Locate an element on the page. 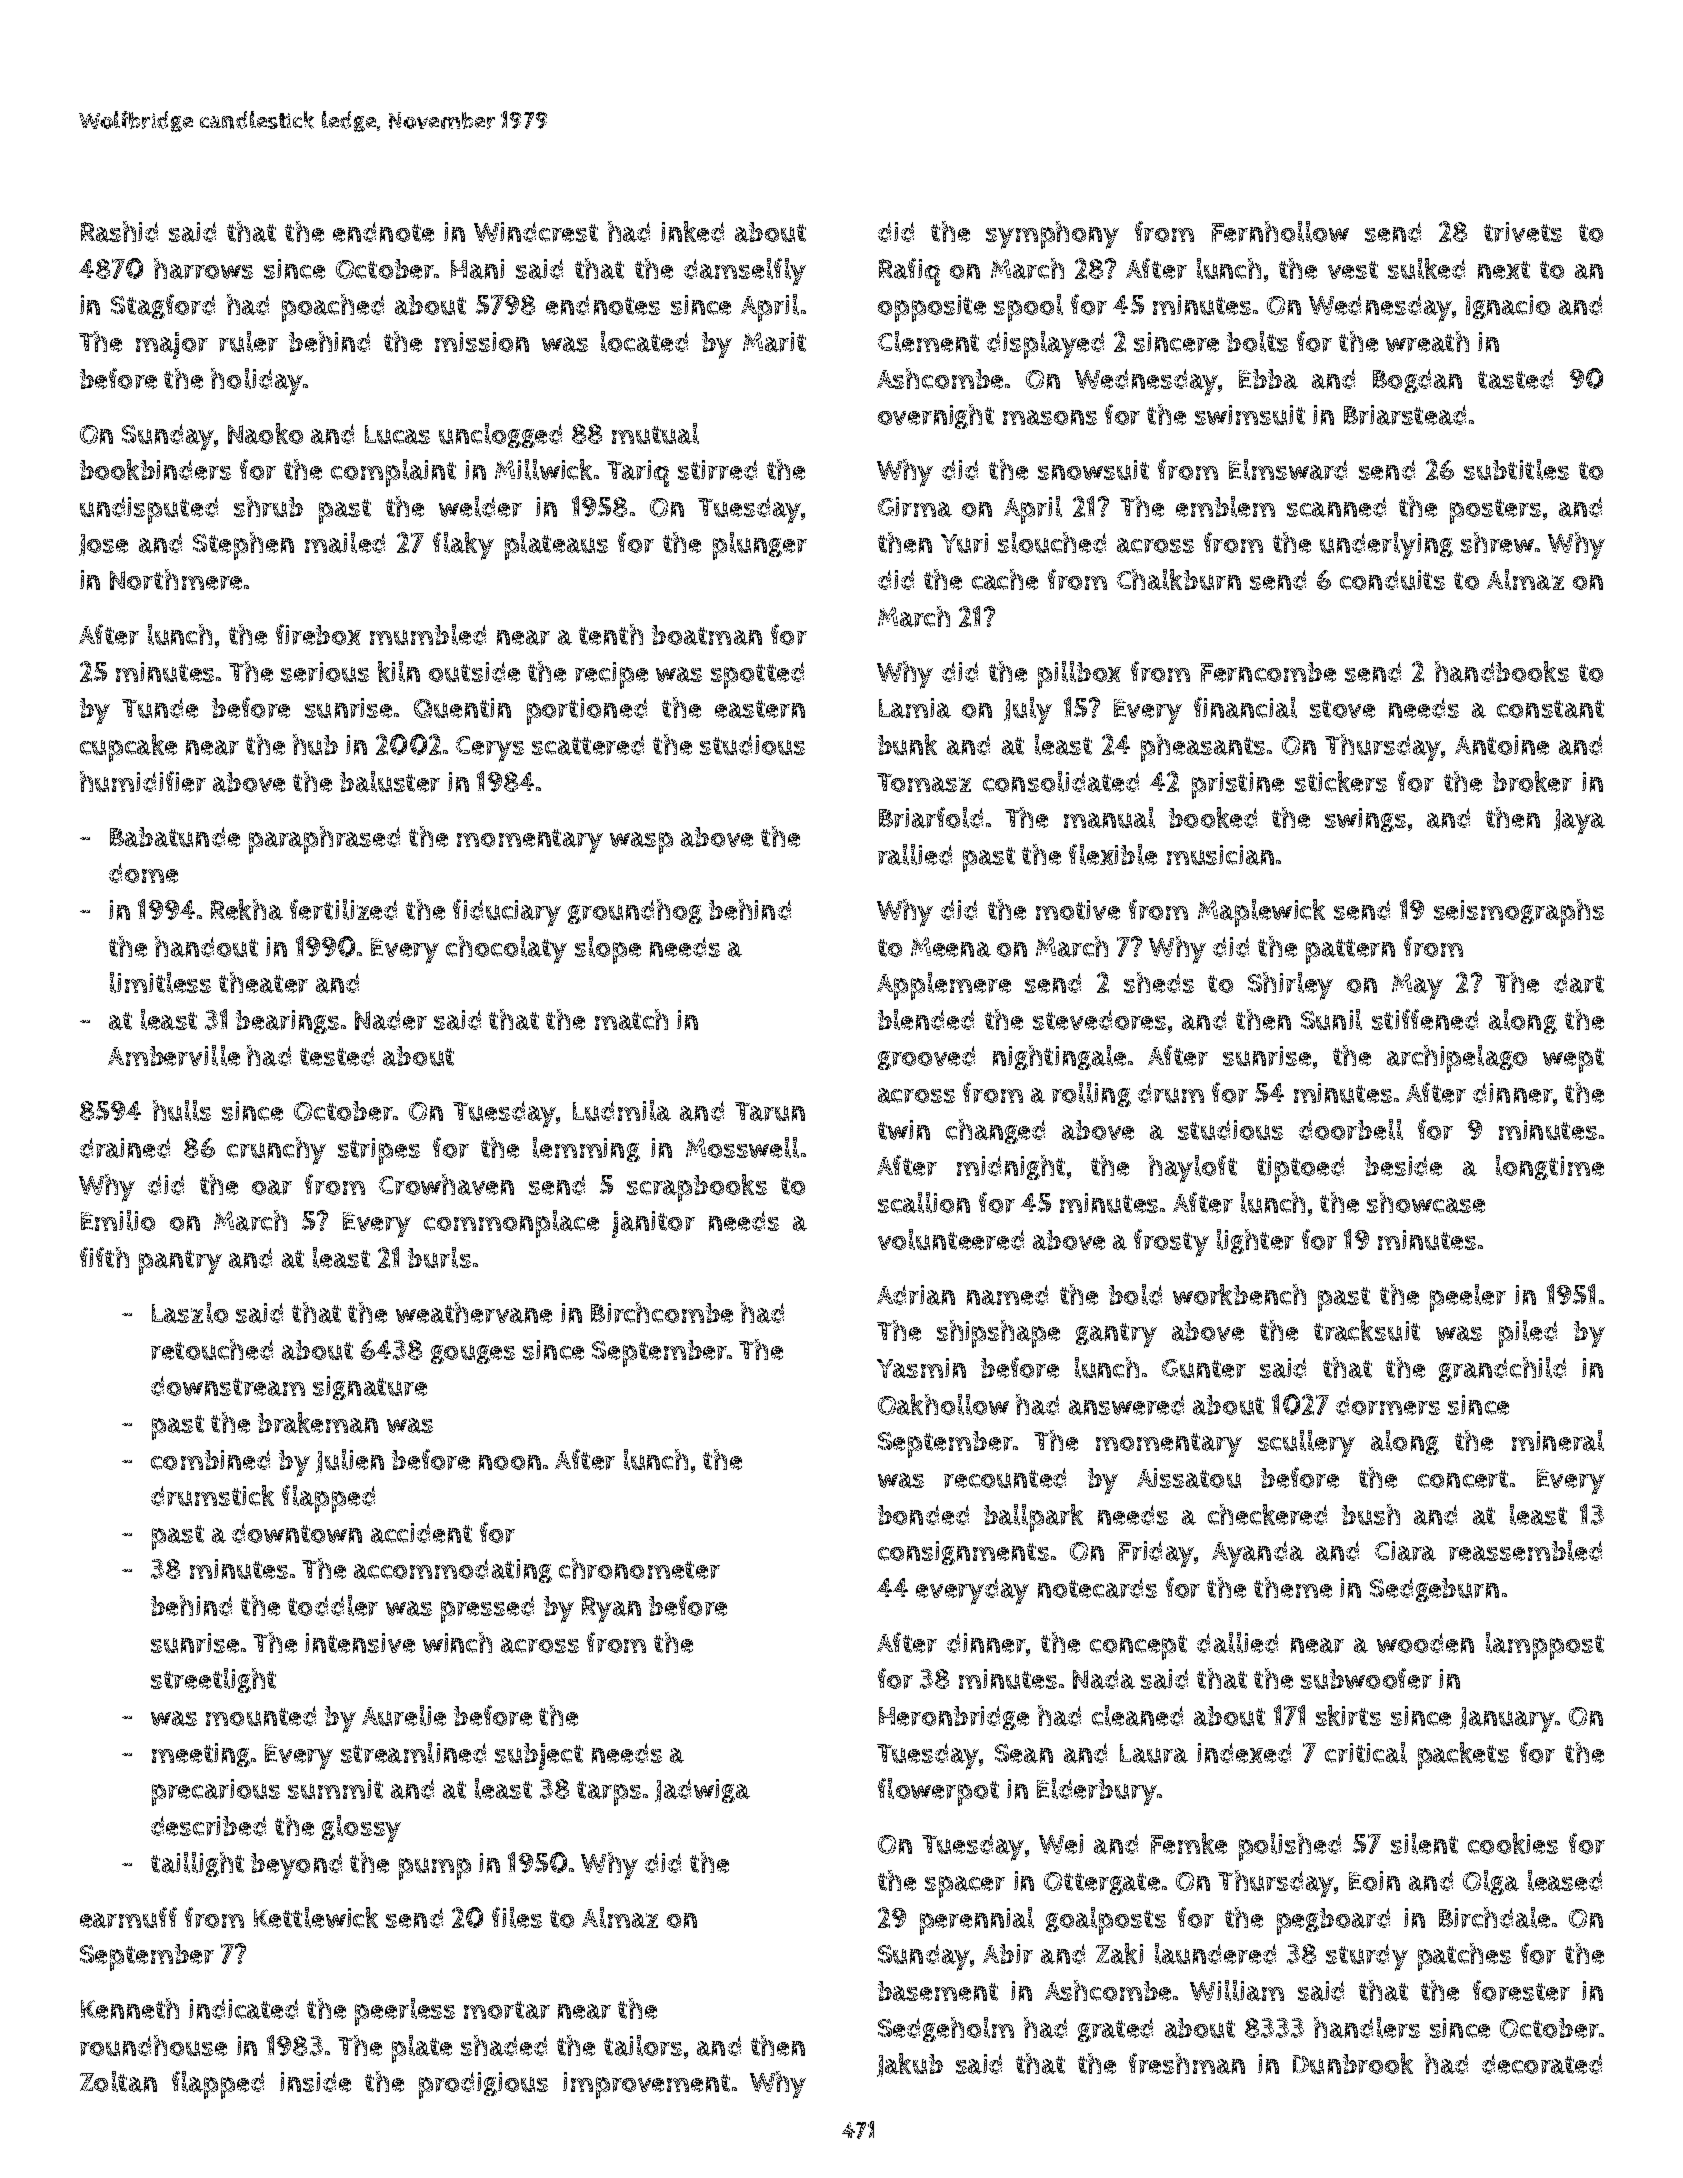  improvement is located at coordinates (646, 2085).
